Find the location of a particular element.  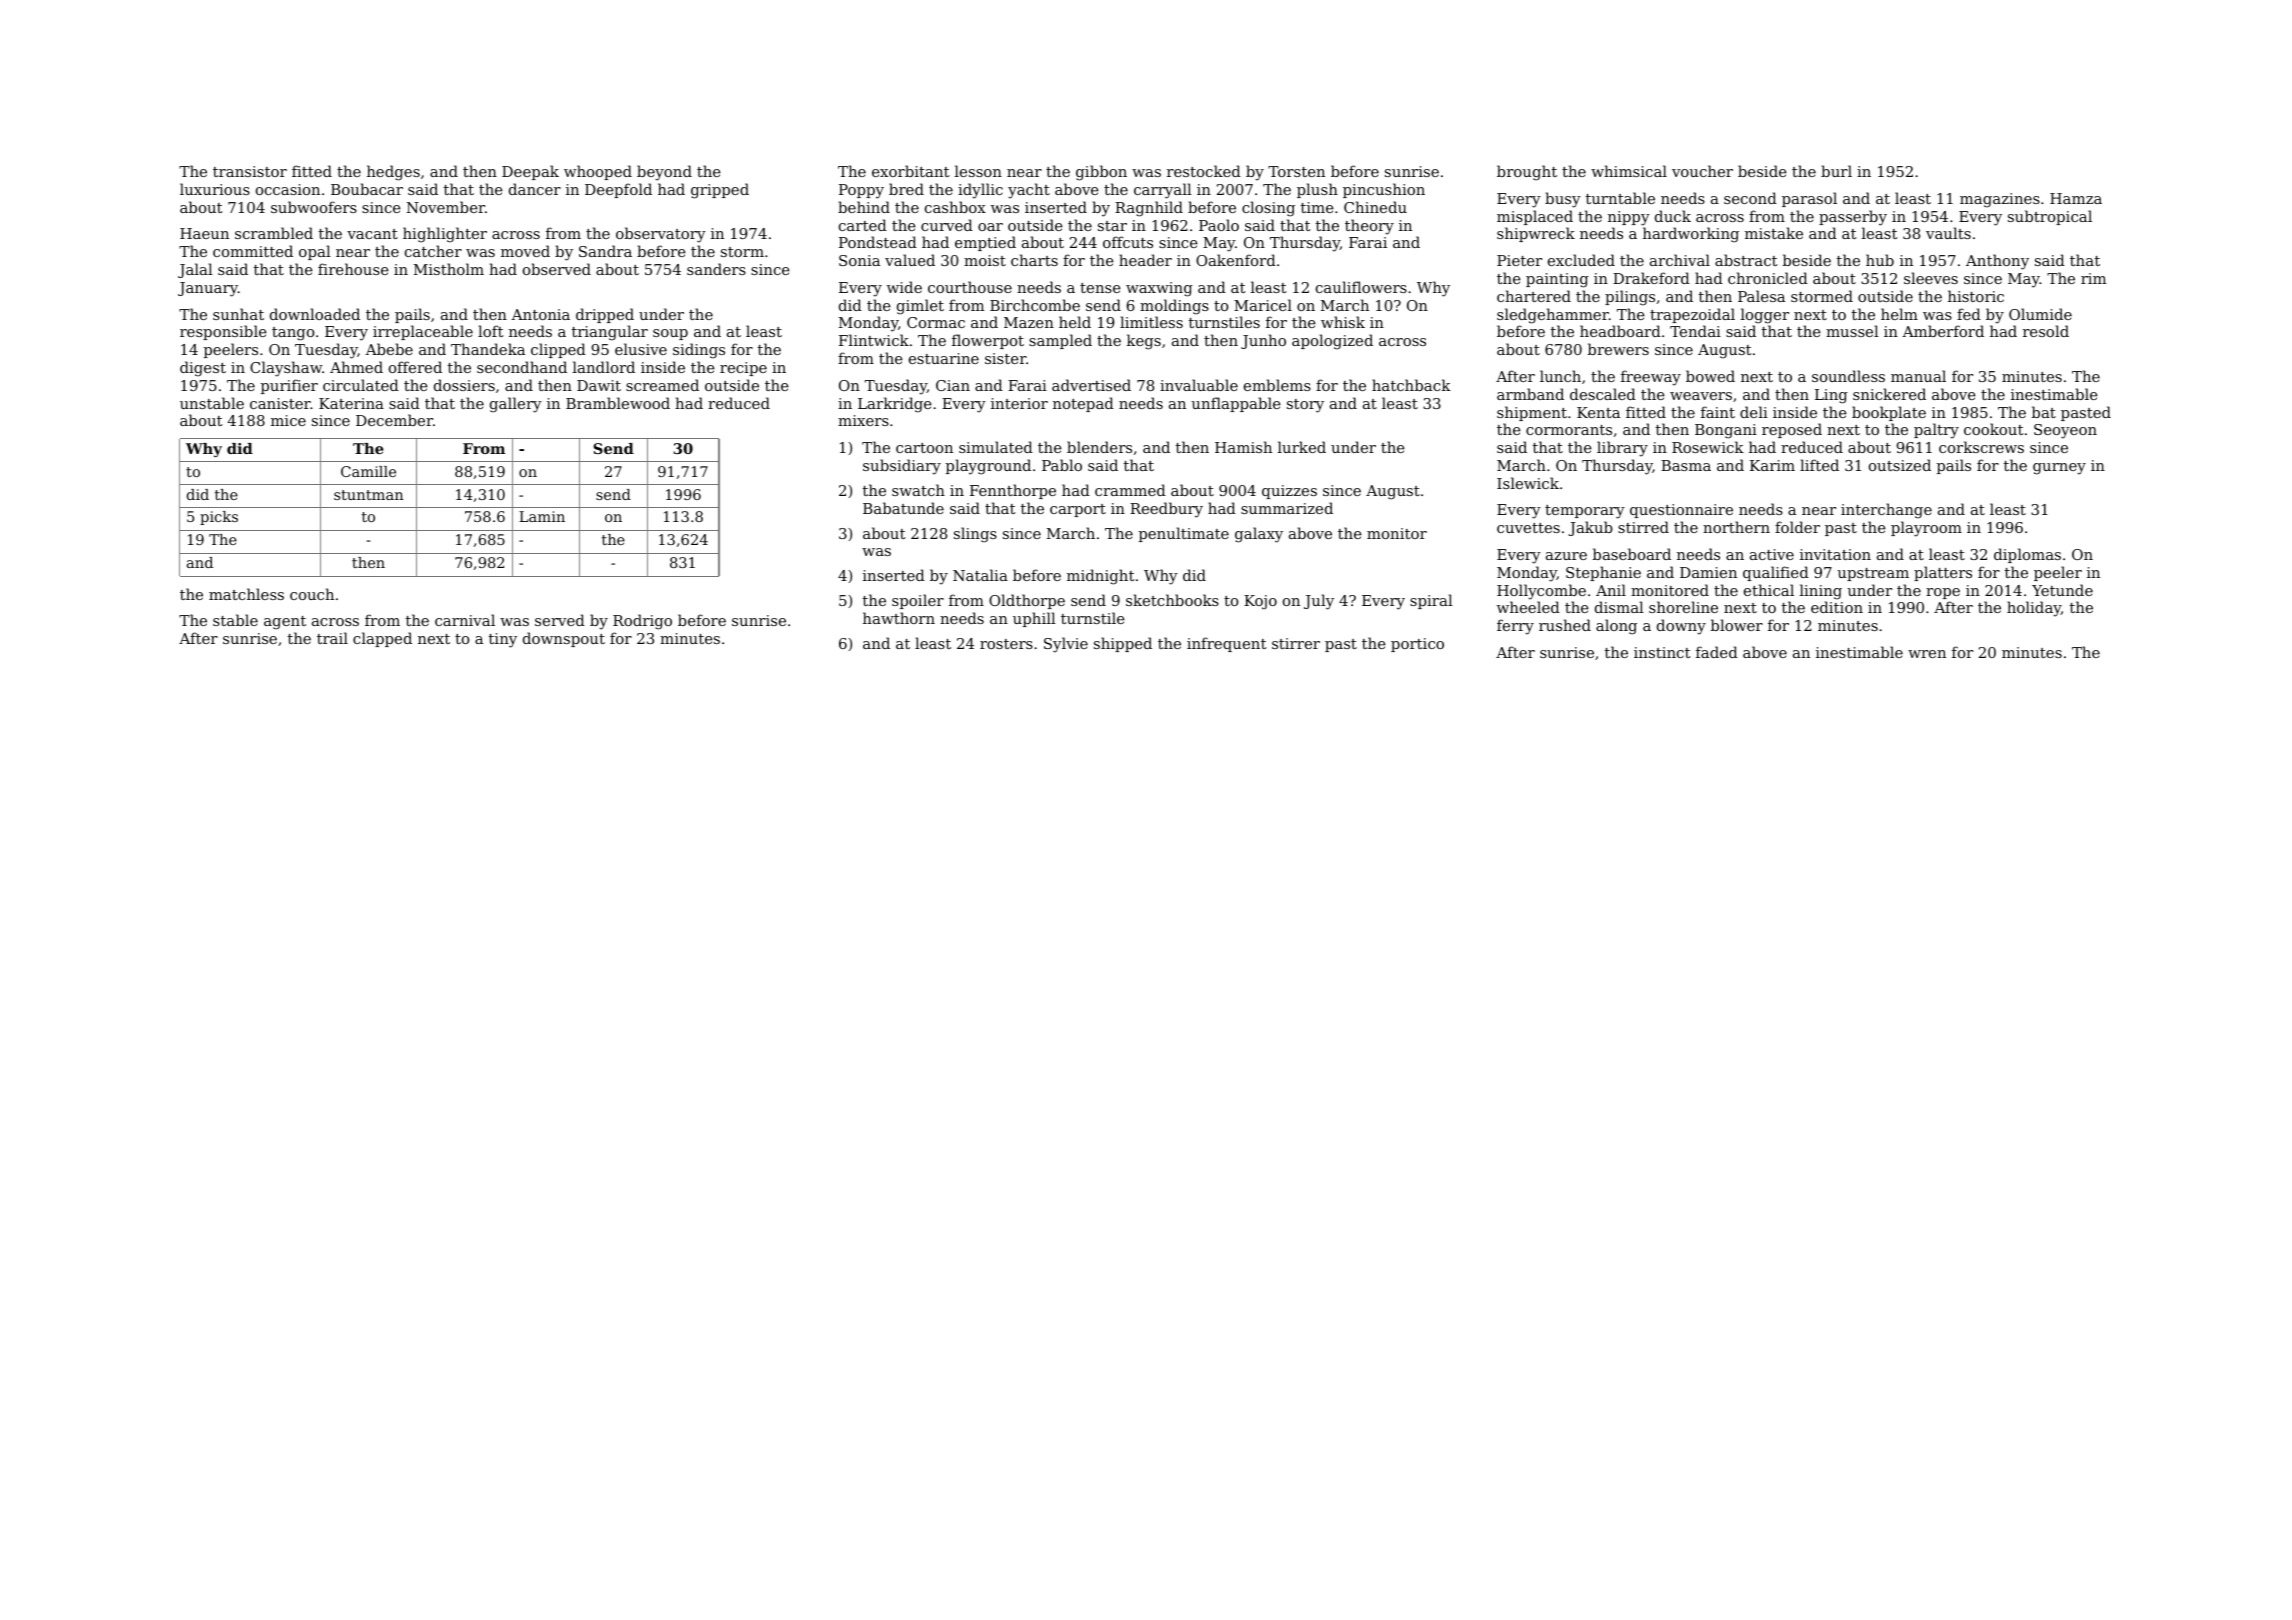

historic is located at coordinates (1976, 296).
